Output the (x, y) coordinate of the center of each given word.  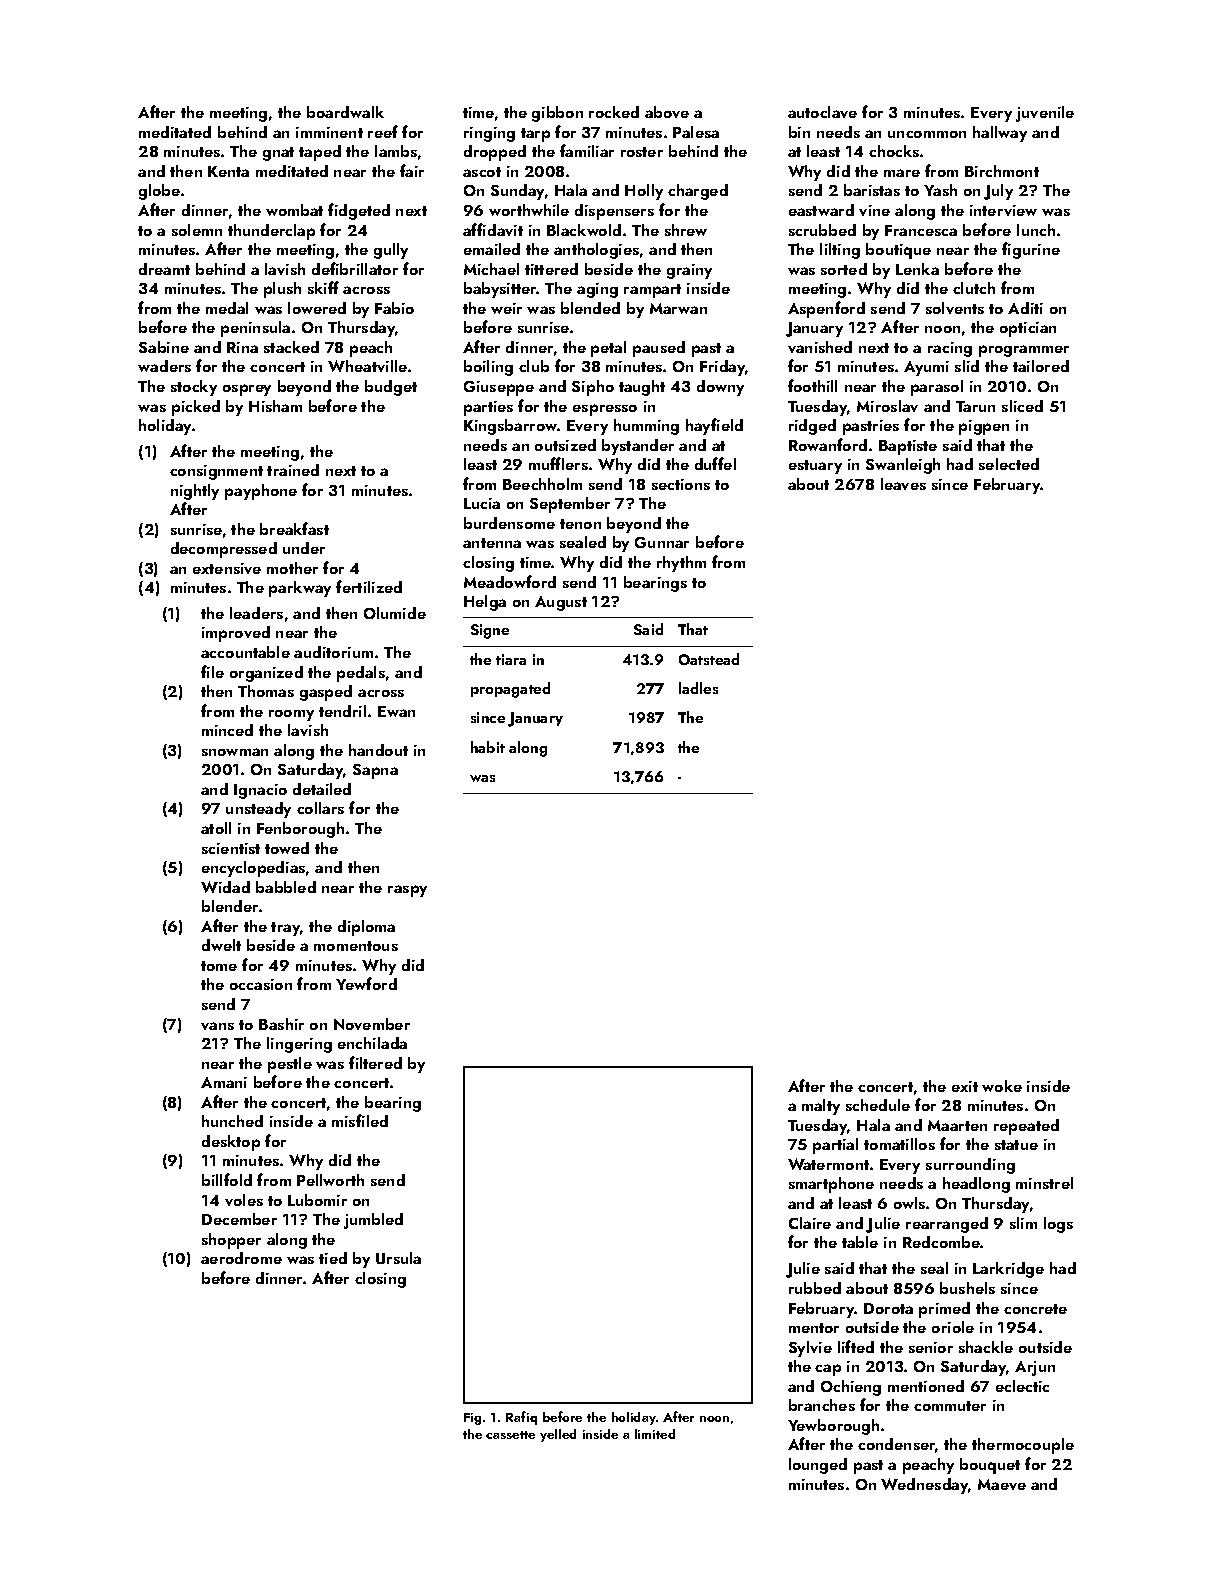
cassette (510, 1435)
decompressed (224, 550)
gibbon (557, 114)
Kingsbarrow (510, 427)
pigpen (984, 427)
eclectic (1022, 1386)
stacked (291, 347)
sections (681, 484)
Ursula (398, 1258)
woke (1002, 1086)
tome (219, 966)
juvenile (1045, 114)
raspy (407, 891)
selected (1009, 464)
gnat (278, 154)
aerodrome (241, 1258)
